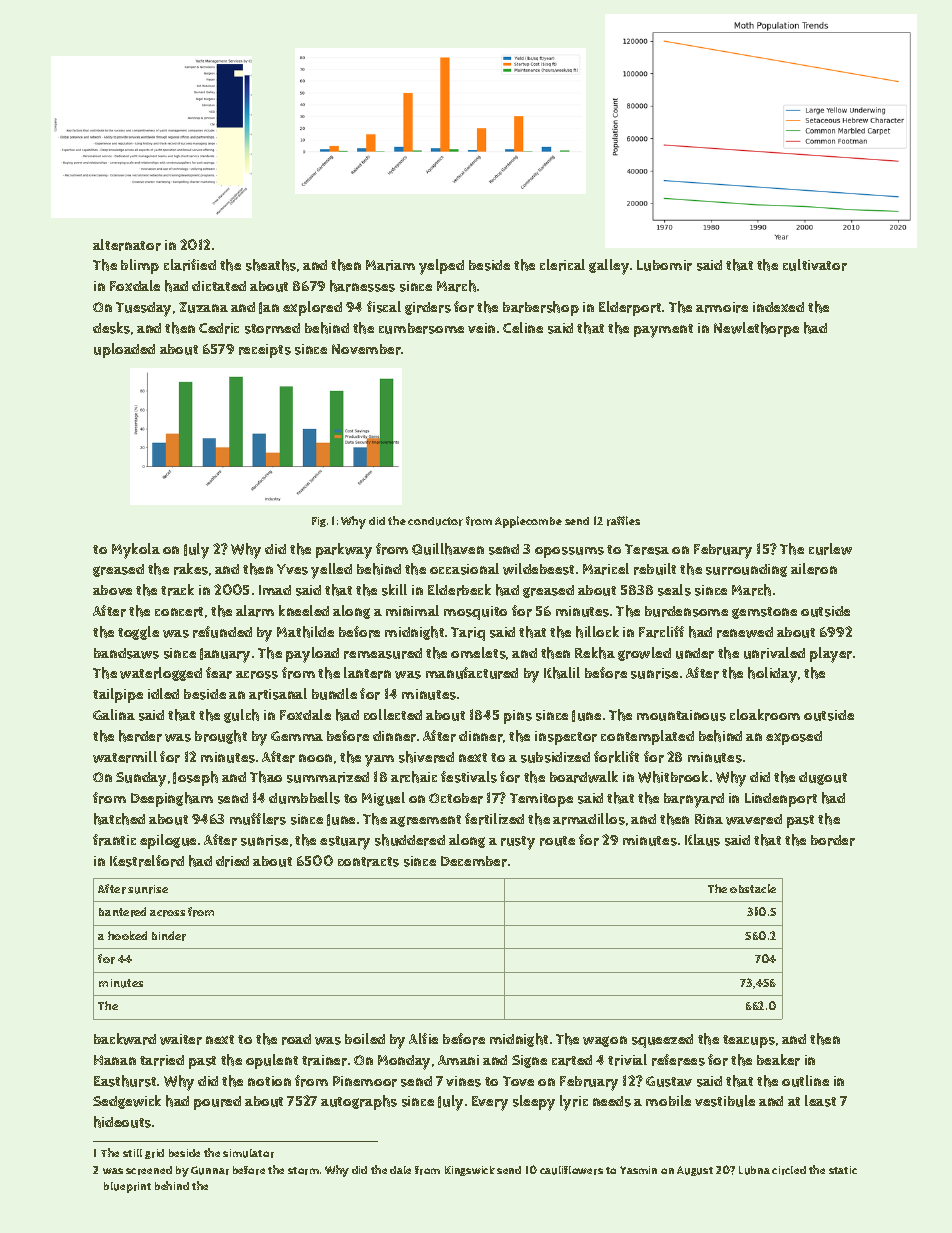 This page has width=952, height=1233. I want to click on forklift, so click(616, 757).
